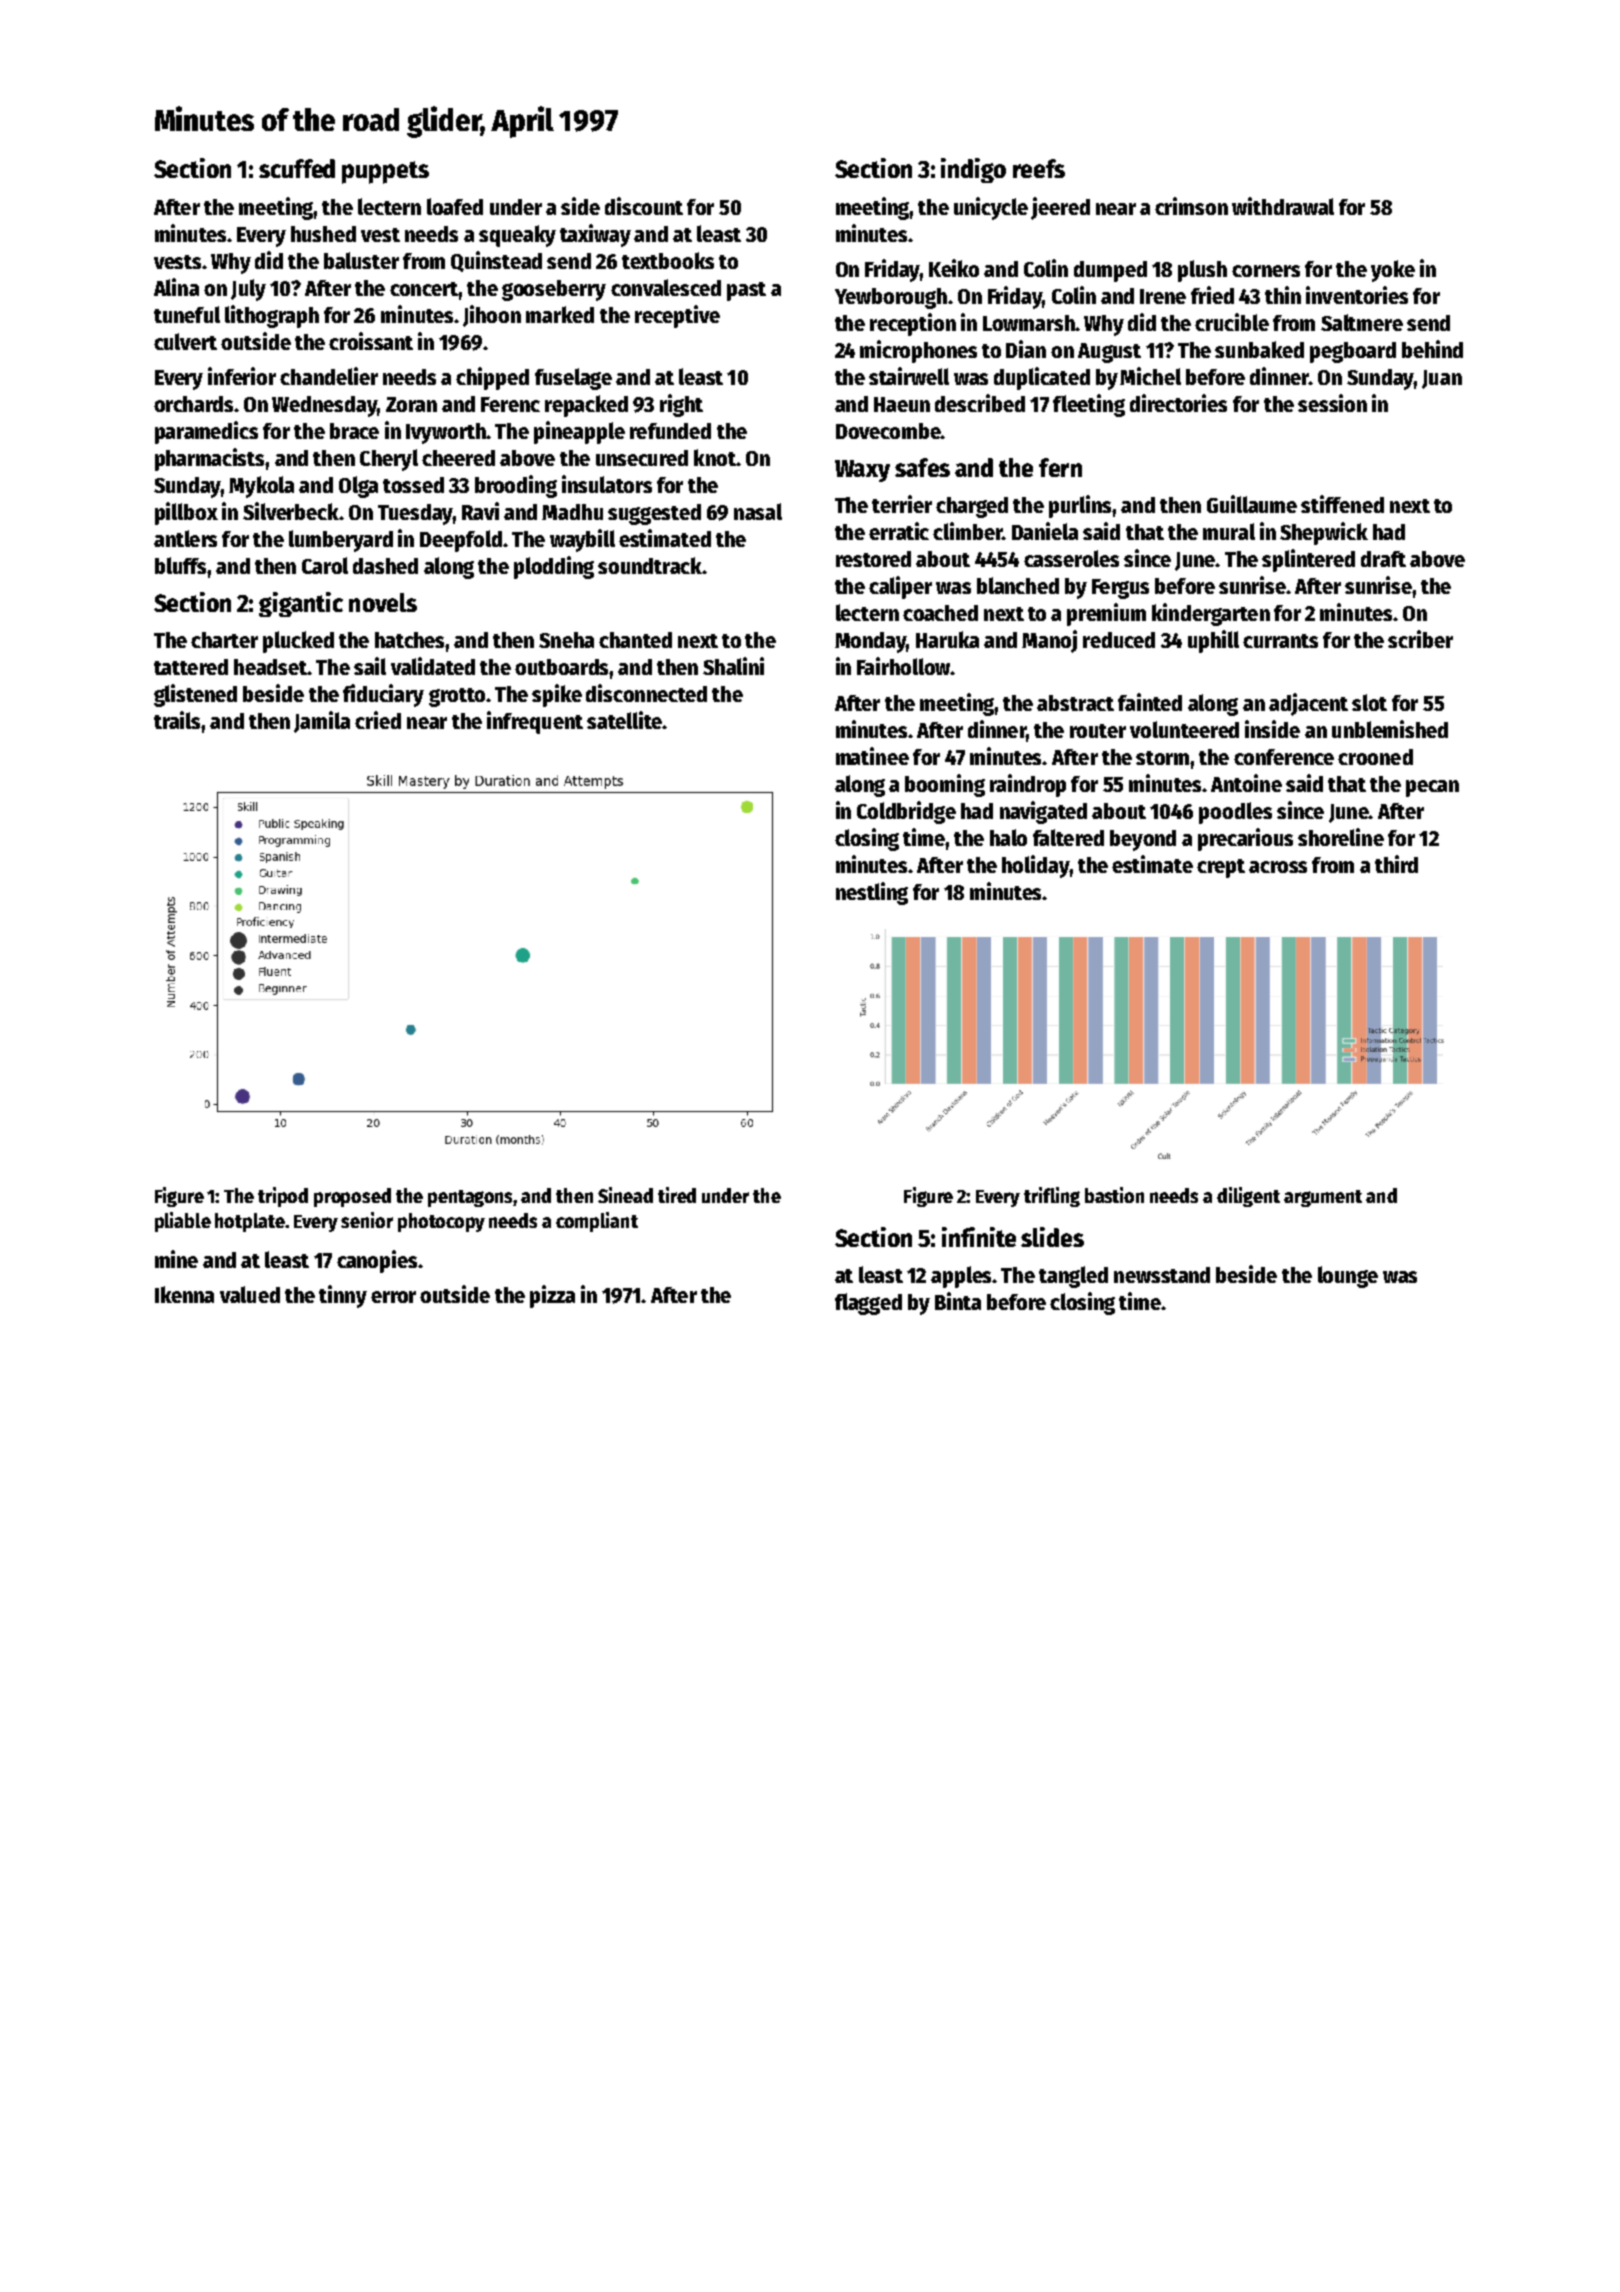  What do you see at coordinates (1323, 1198) in the screenshot?
I see `argument` at bounding box center [1323, 1198].
